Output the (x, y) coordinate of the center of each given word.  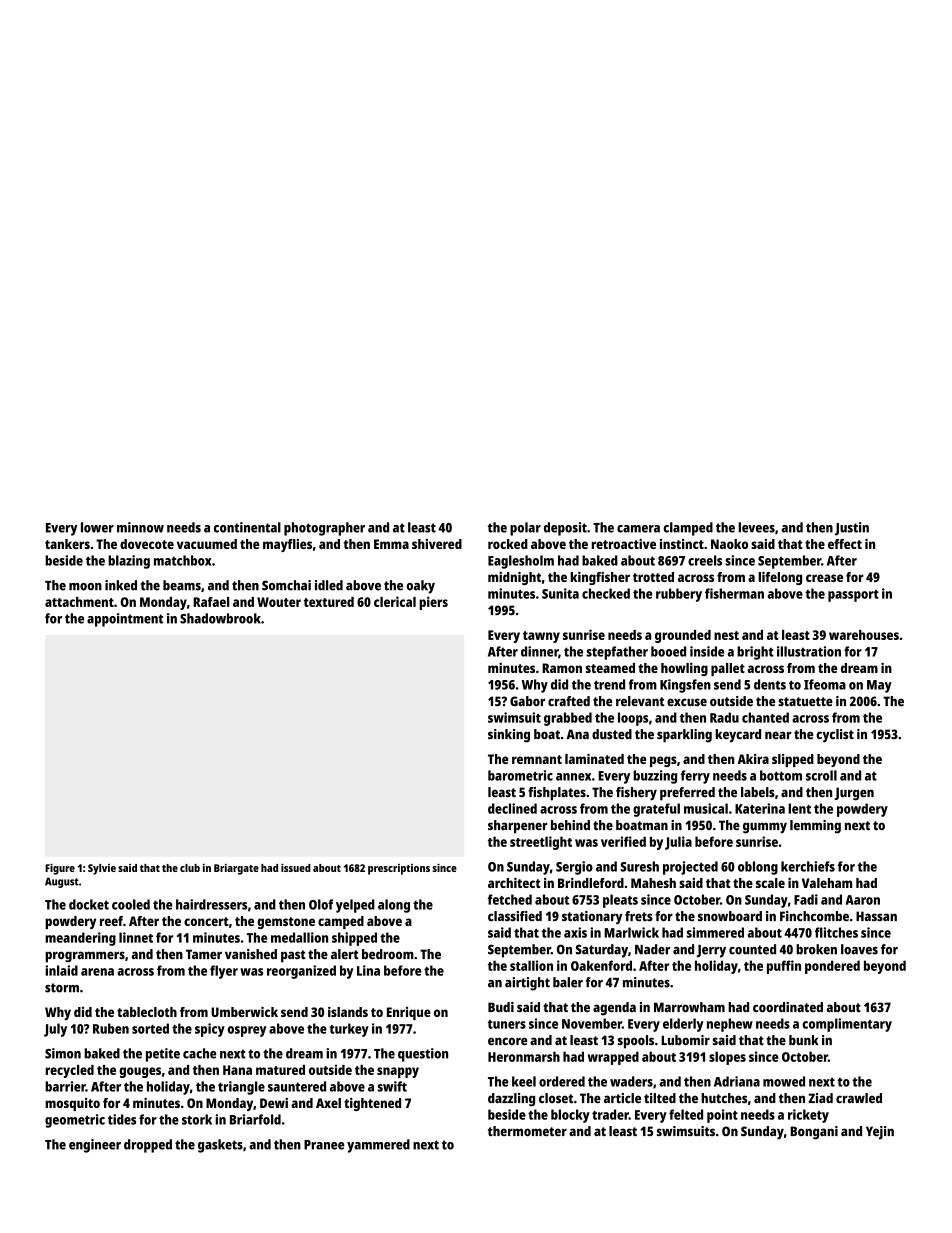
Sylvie (102, 869)
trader (610, 1114)
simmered (715, 932)
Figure (60, 869)
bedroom (388, 954)
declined (512, 808)
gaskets (220, 1146)
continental (247, 527)
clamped (688, 529)
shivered (437, 544)
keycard (738, 736)
